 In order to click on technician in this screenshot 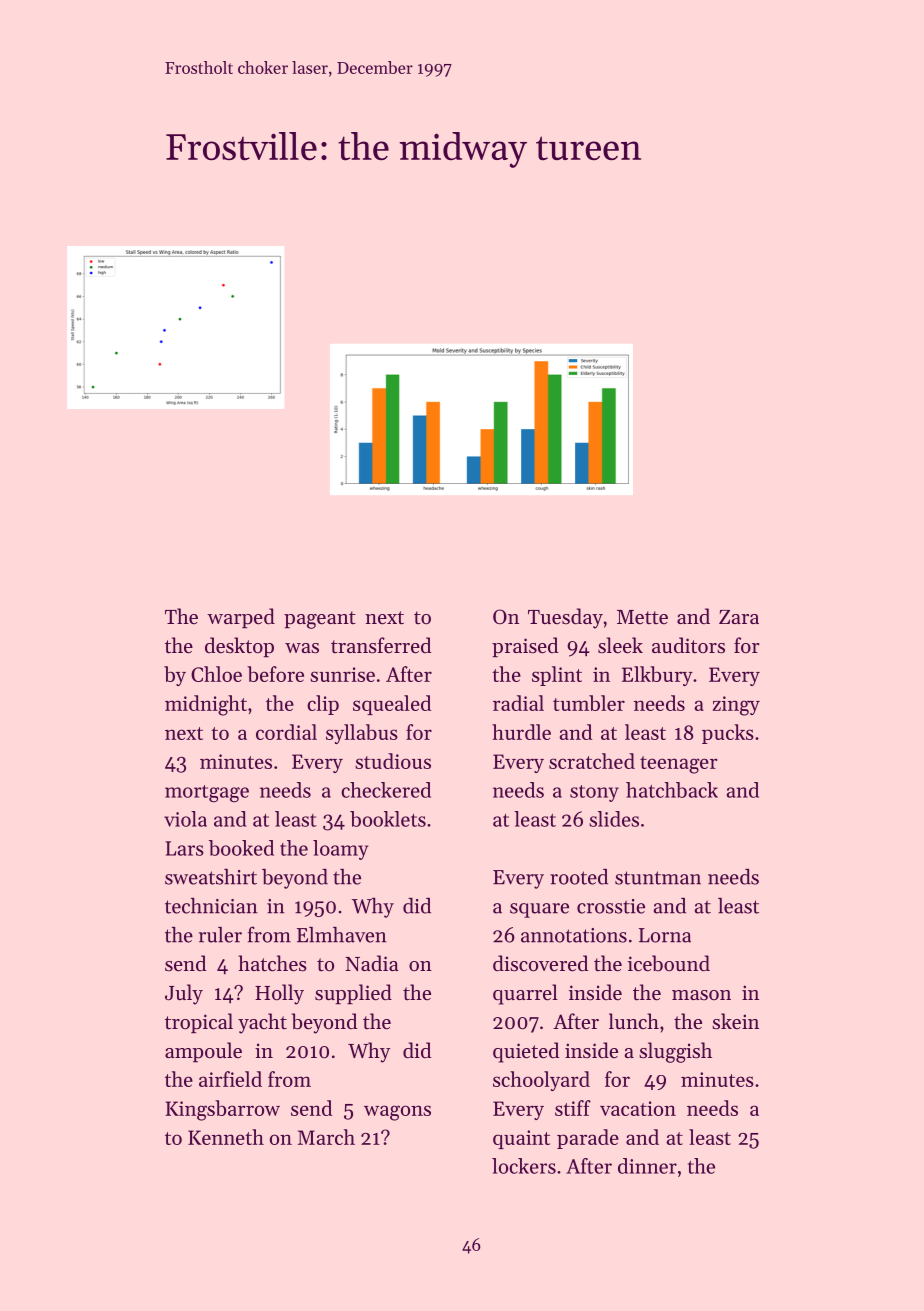, I will do `click(211, 906)`.
